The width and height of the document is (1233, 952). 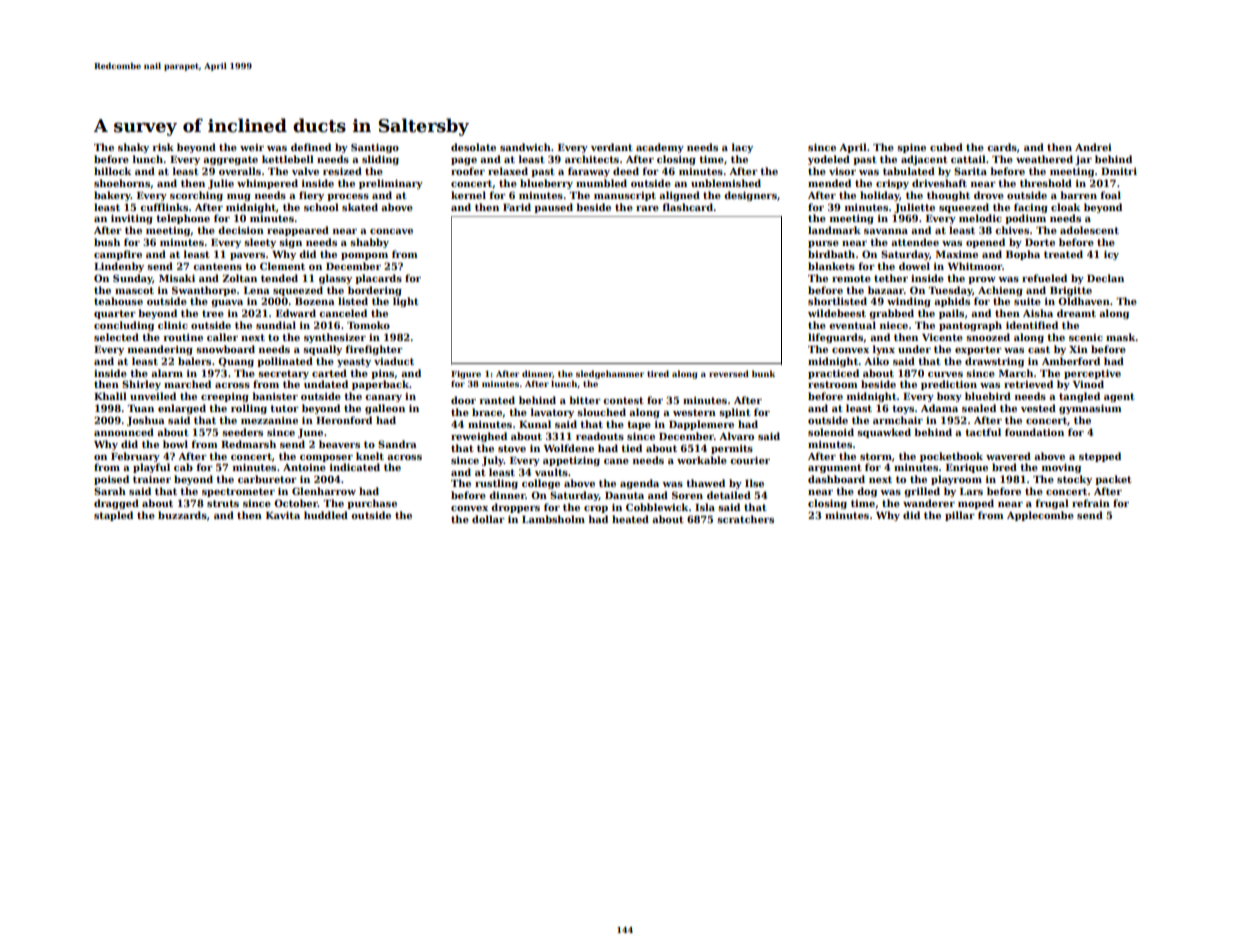 I want to click on splint, so click(x=735, y=413).
